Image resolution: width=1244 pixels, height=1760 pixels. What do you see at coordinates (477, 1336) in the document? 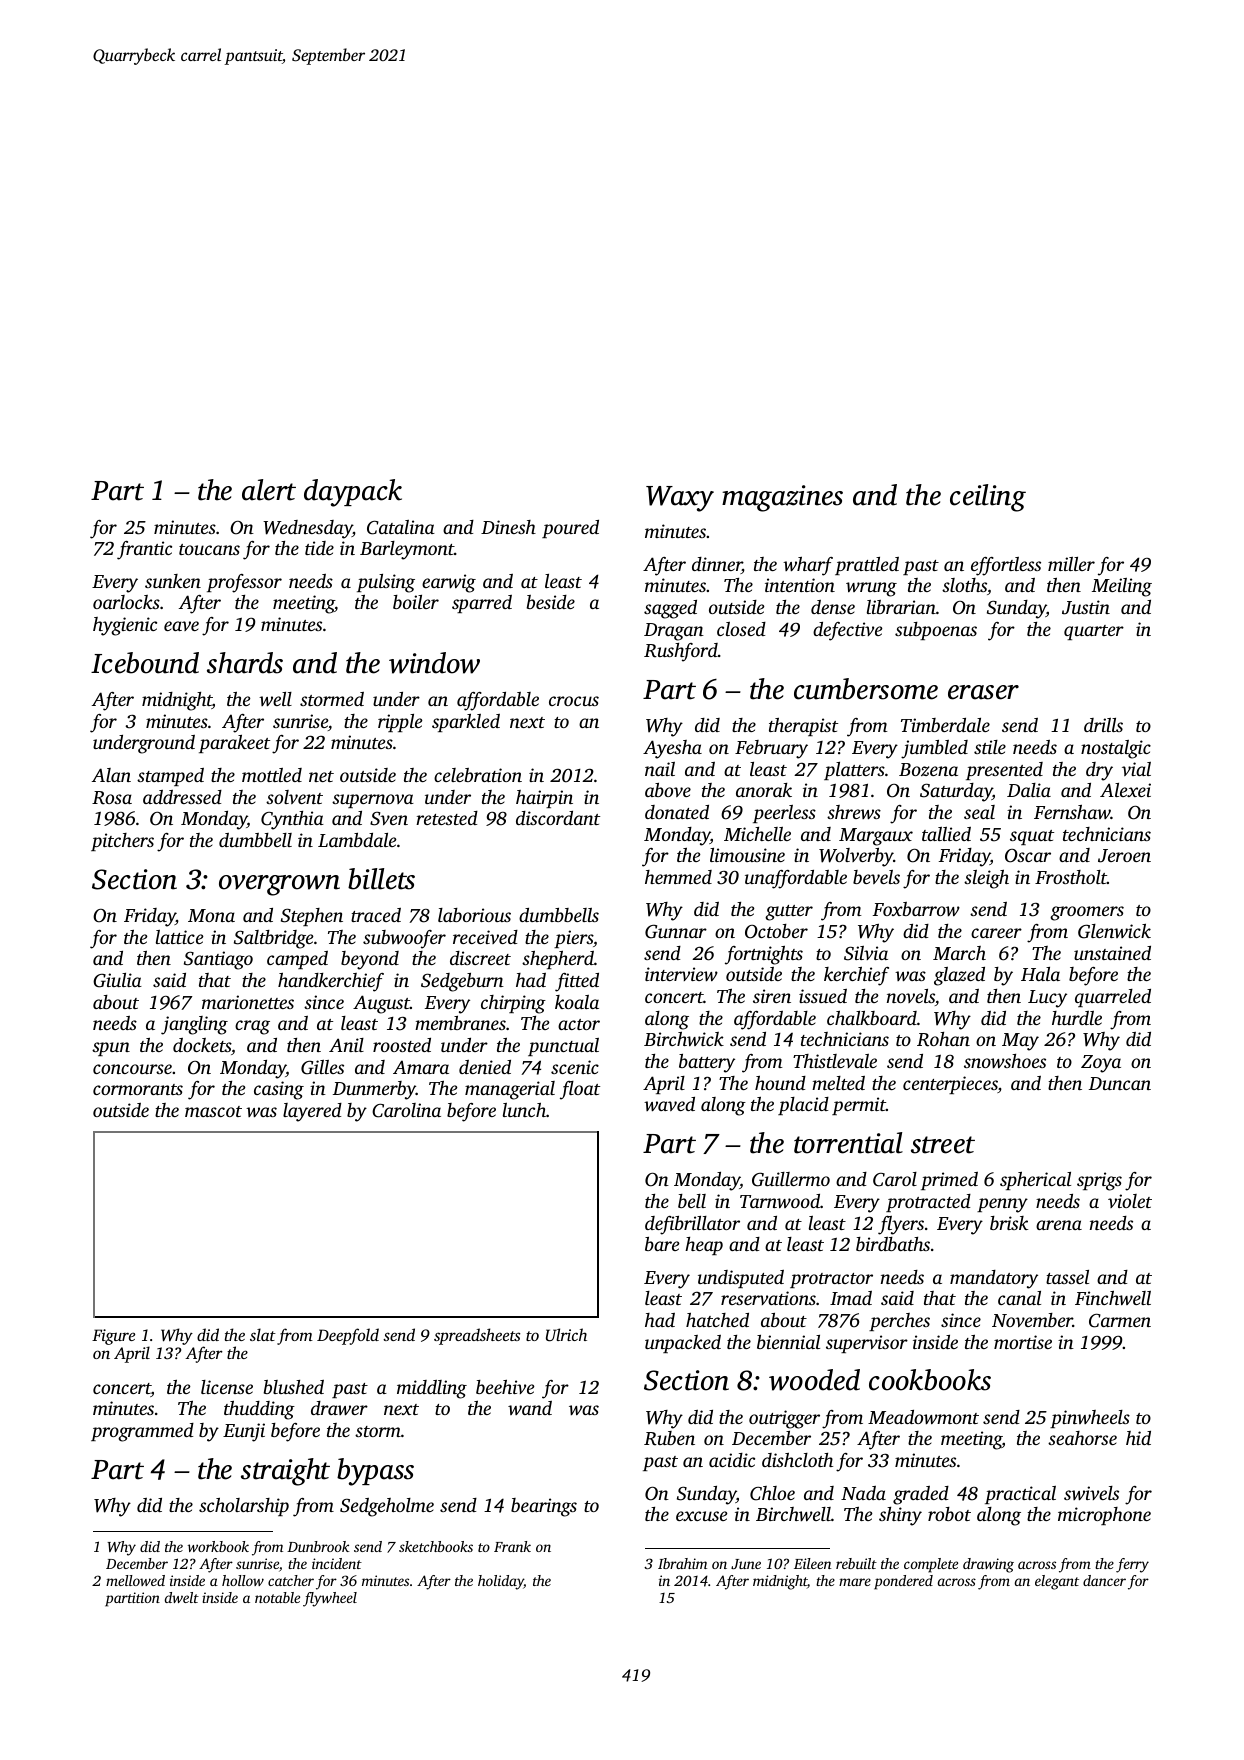
I see `spreadsheets` at bounding box center [477, 1336].
